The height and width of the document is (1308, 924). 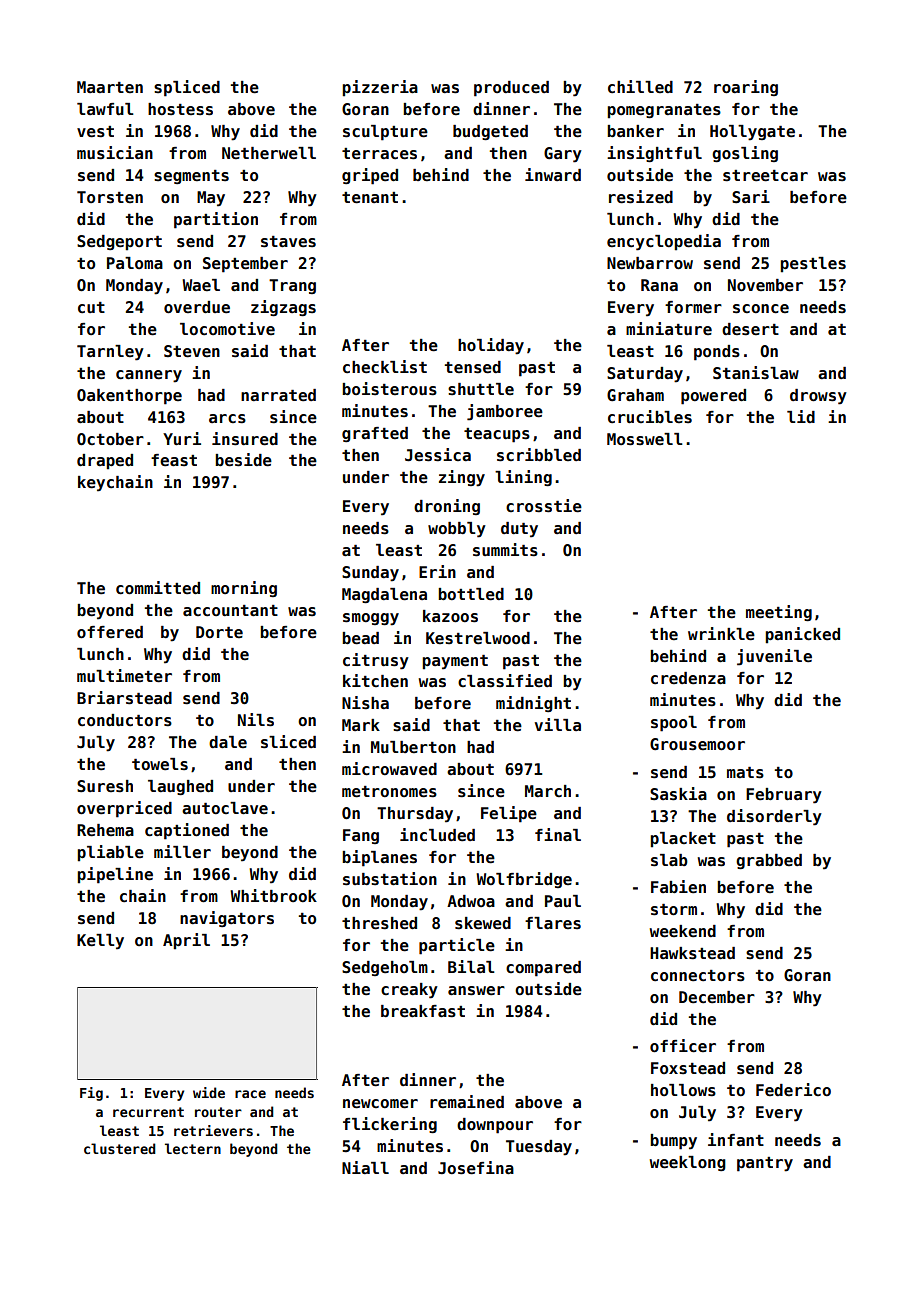 I want to click on grabbed, so click(x=769, y=861).
